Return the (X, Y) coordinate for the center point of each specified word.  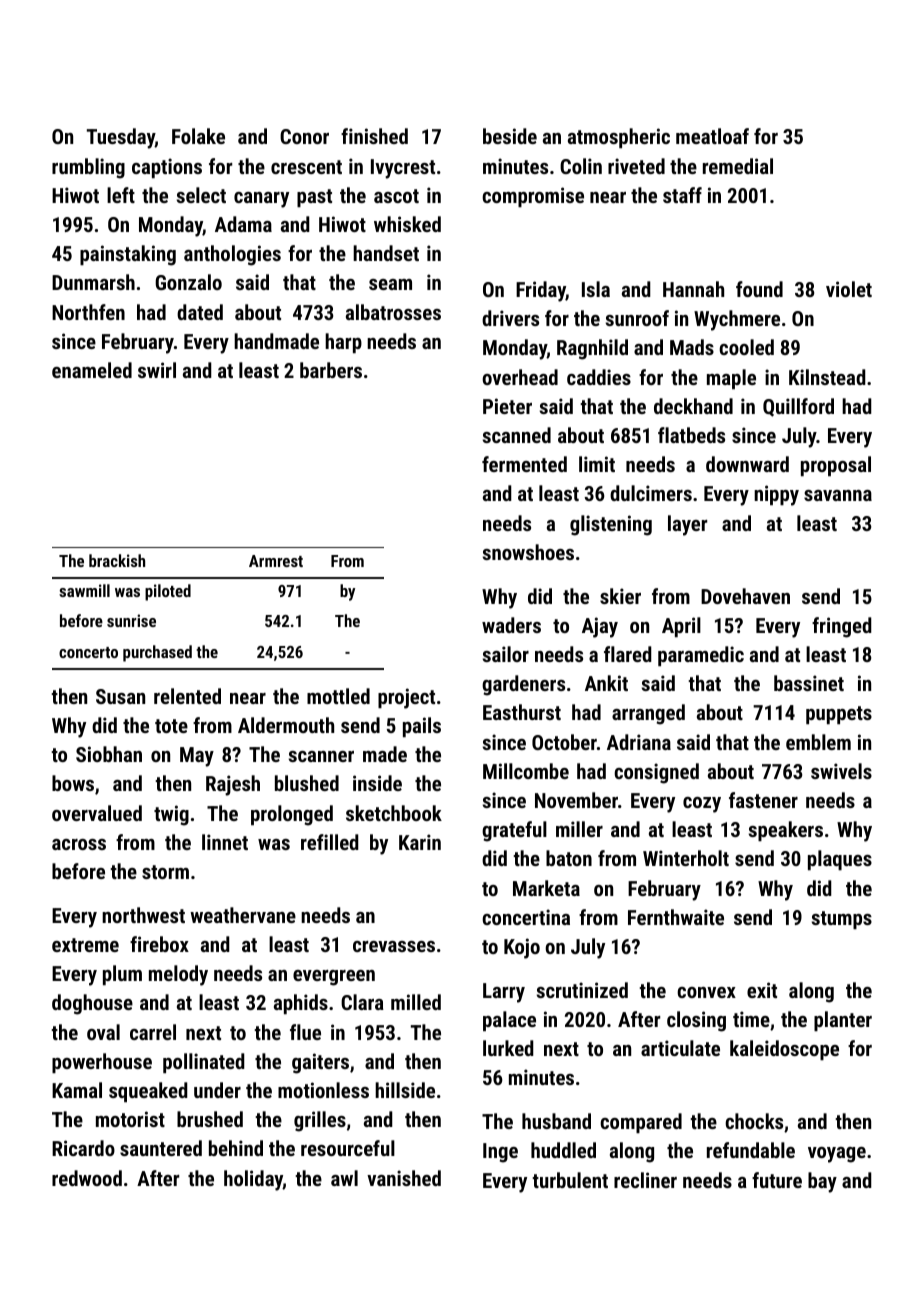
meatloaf (712, 136)
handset (386, 253)
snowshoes (528, 552)
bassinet (809, 683)
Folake (198, 136)
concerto (88, 652)
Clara (362, 1002)
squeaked (148, 1092)
